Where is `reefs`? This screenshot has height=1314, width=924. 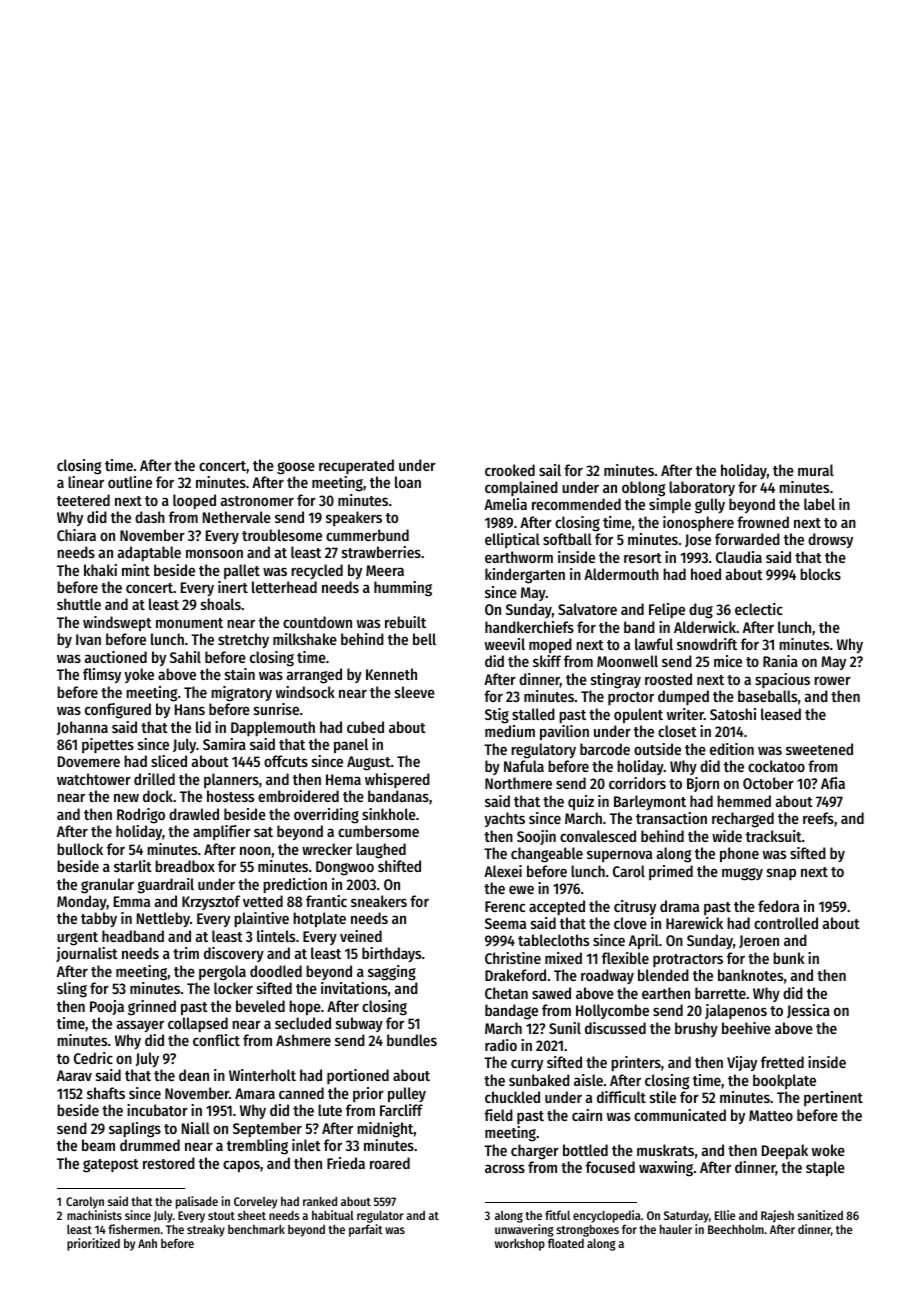 reefs is located at coordinates (818, 818).
